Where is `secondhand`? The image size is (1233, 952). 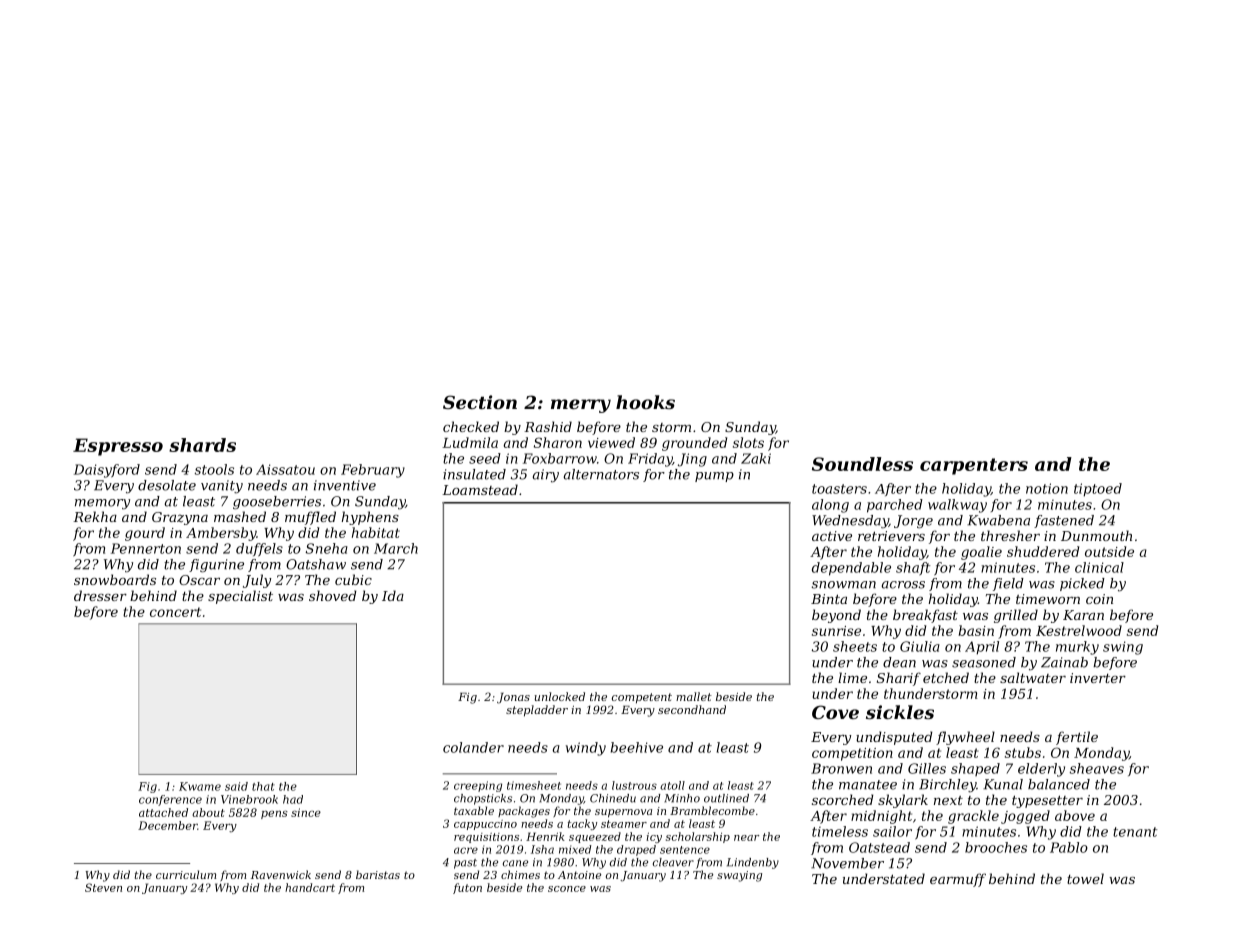 secondhand is located at coordinates (692, 709).
